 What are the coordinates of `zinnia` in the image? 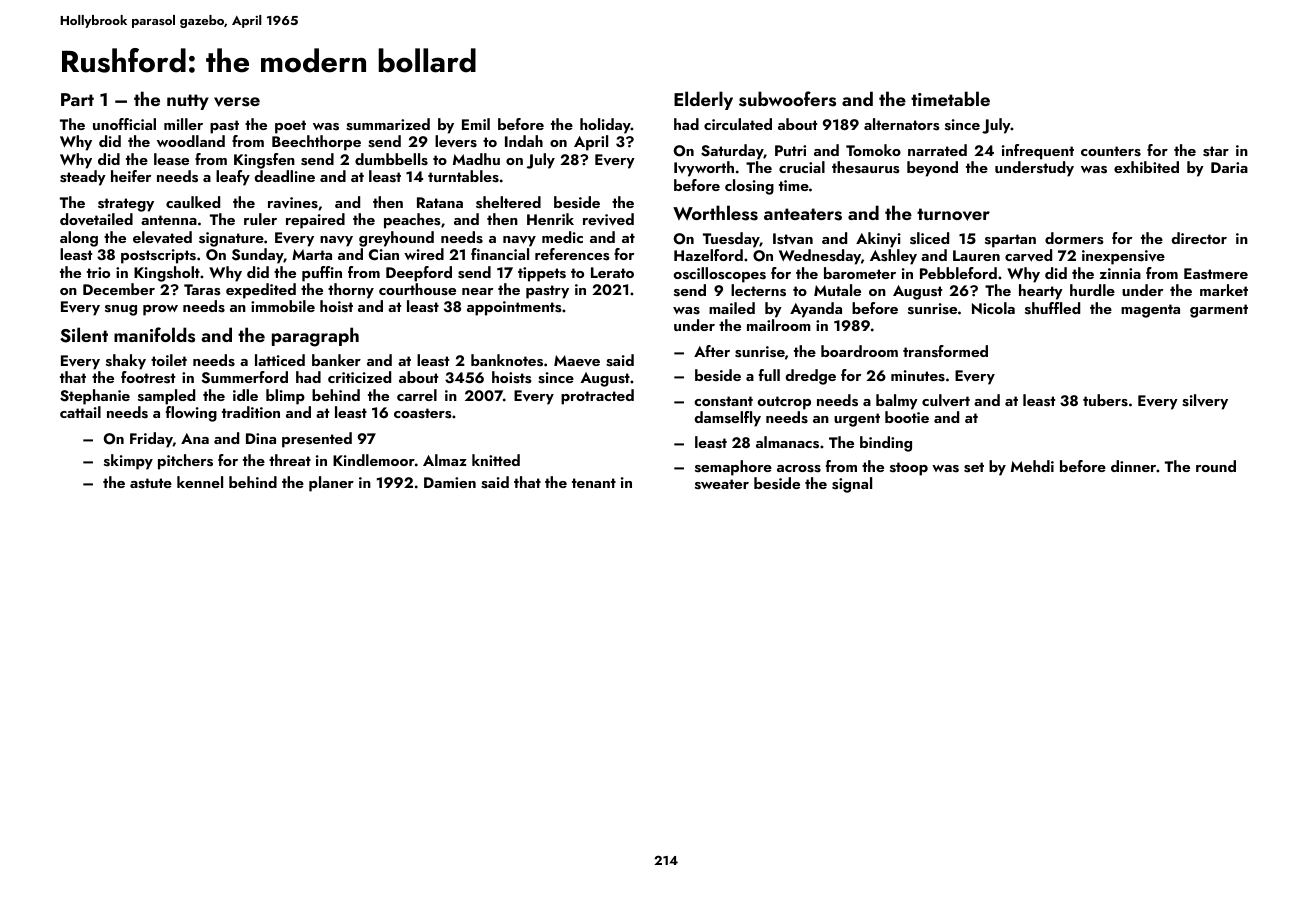 It's located at (1120, 273).
